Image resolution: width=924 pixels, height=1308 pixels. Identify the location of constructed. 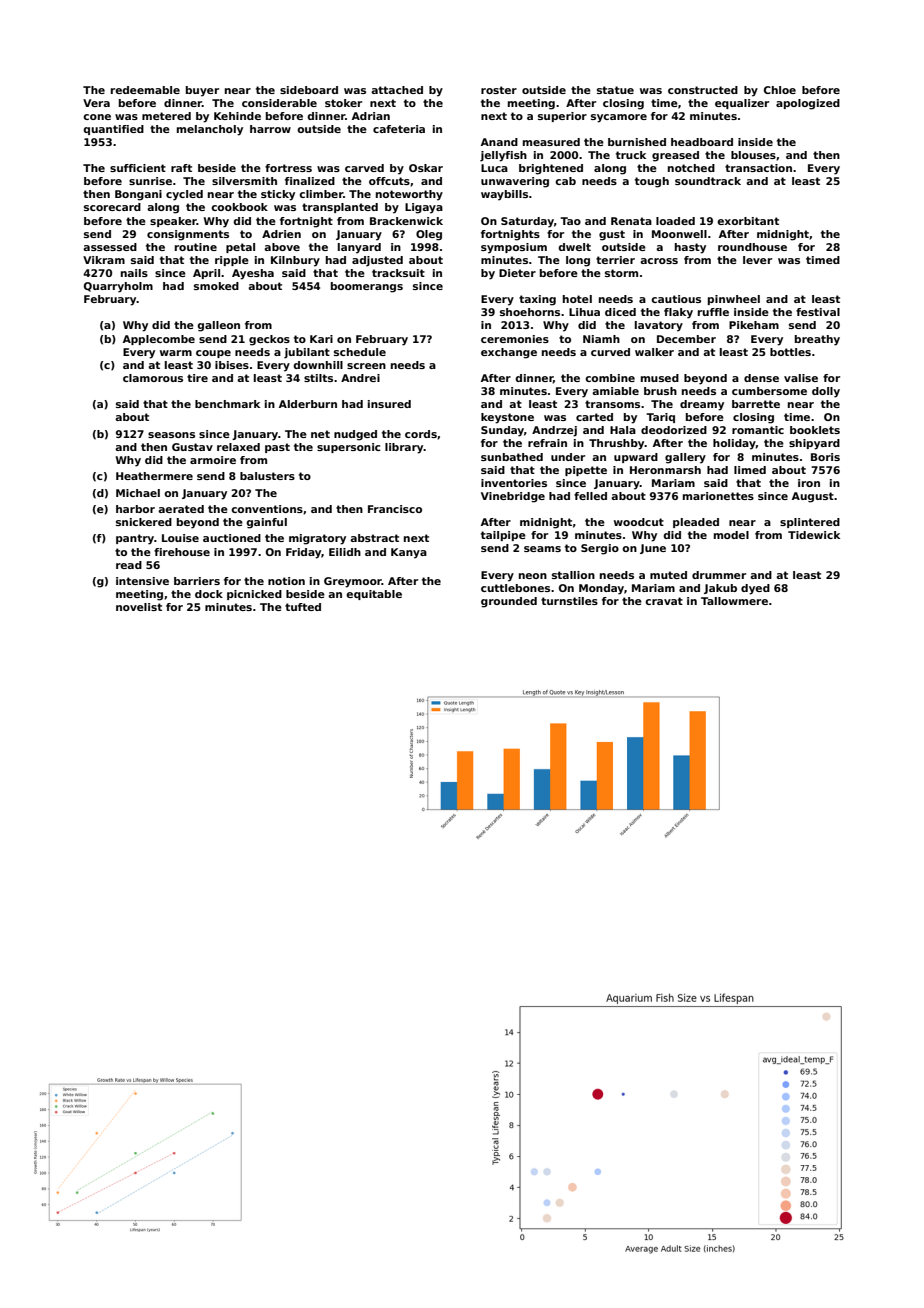
(703, 90).
